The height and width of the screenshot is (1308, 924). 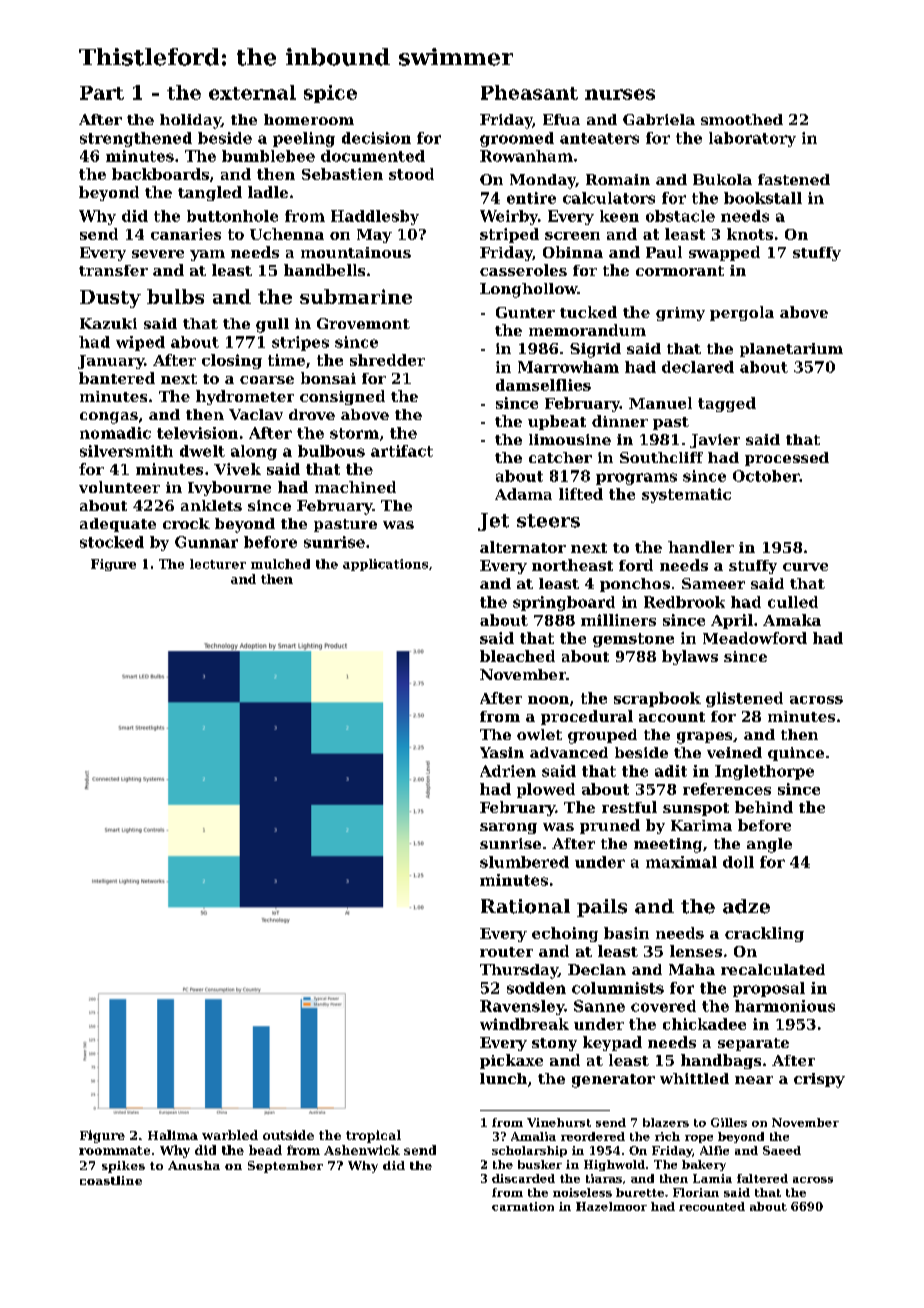 What do you see at coordinates (794, 179) in the screenshot?
I see `fastened` at bounding box center [794, 179].
